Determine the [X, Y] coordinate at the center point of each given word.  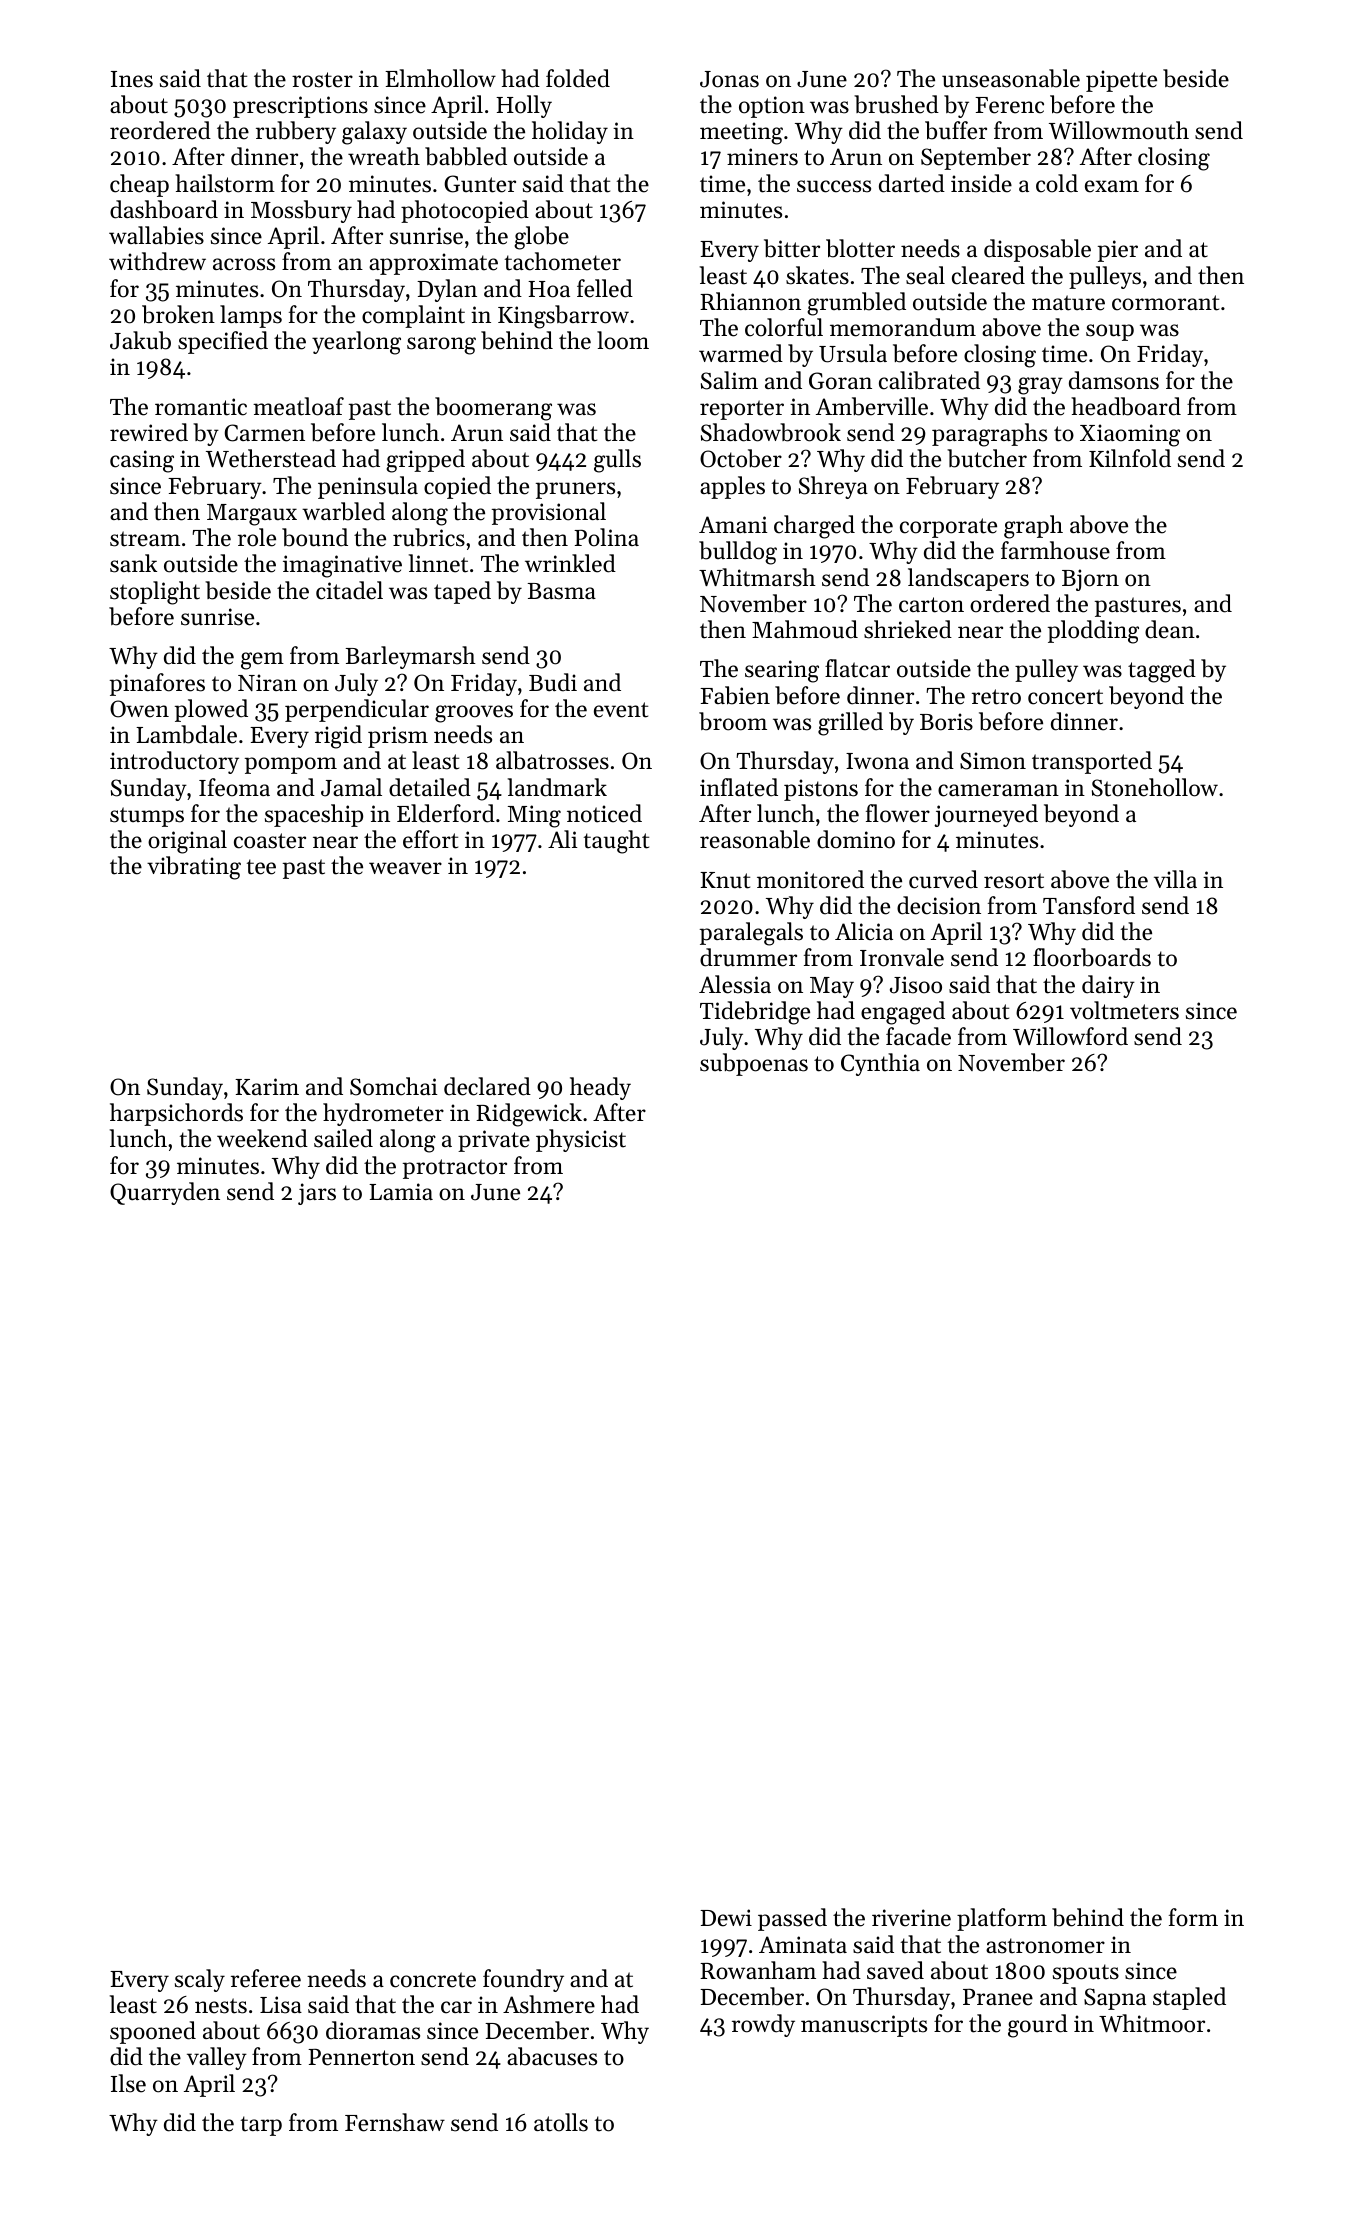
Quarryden [165, 1193]
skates [817, 275]
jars [317, 1194]
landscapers [968, 579]
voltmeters [1124, 1010]
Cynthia [880, 1064]
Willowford [1070, 1036]
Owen [139, 709]
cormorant [1165, 303]
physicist [581, 1140]
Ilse [128, 2083]
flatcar [857, 668]
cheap [139, 185]
